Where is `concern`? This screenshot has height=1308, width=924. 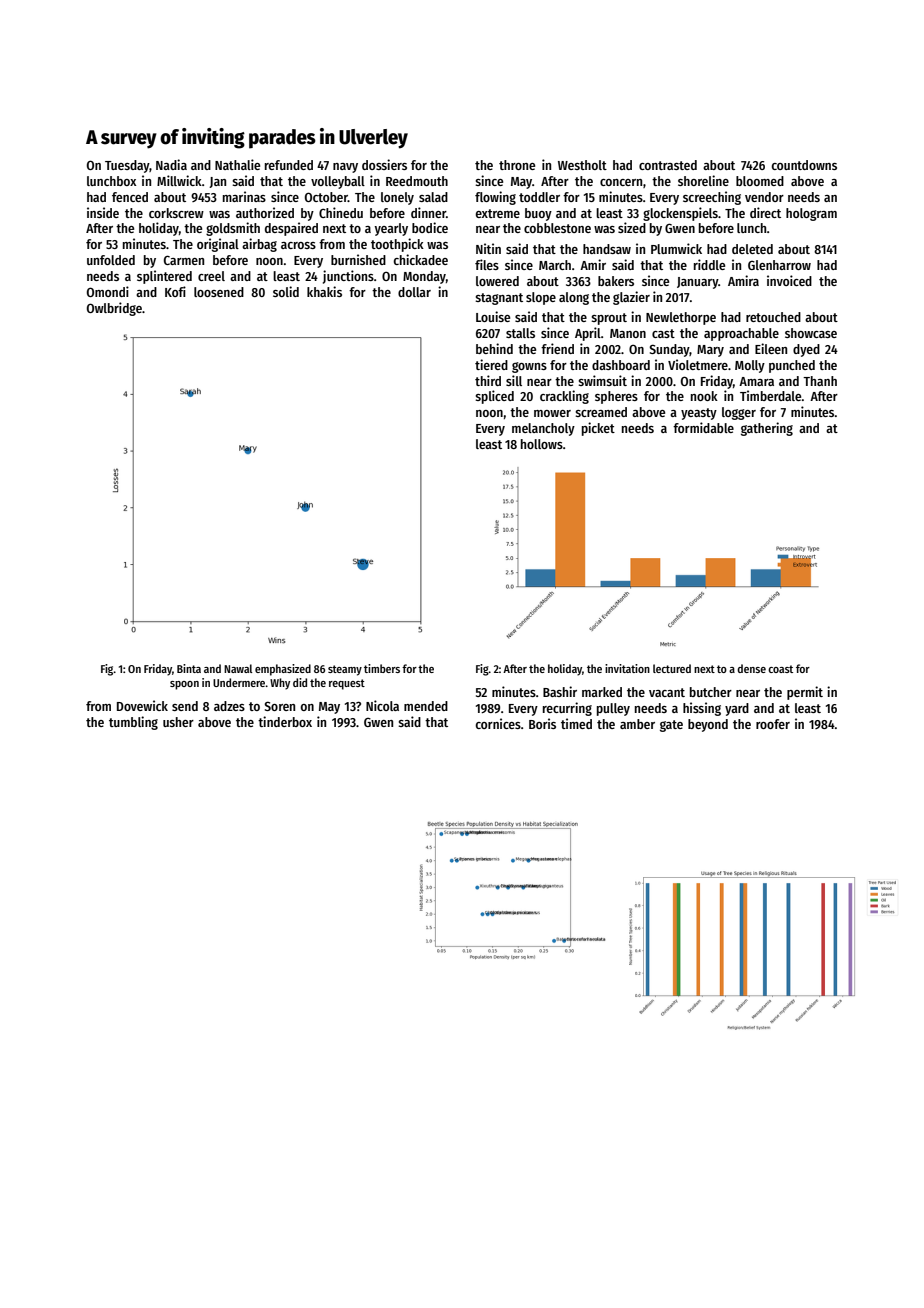
concern is located at coordinates (621, 182).
